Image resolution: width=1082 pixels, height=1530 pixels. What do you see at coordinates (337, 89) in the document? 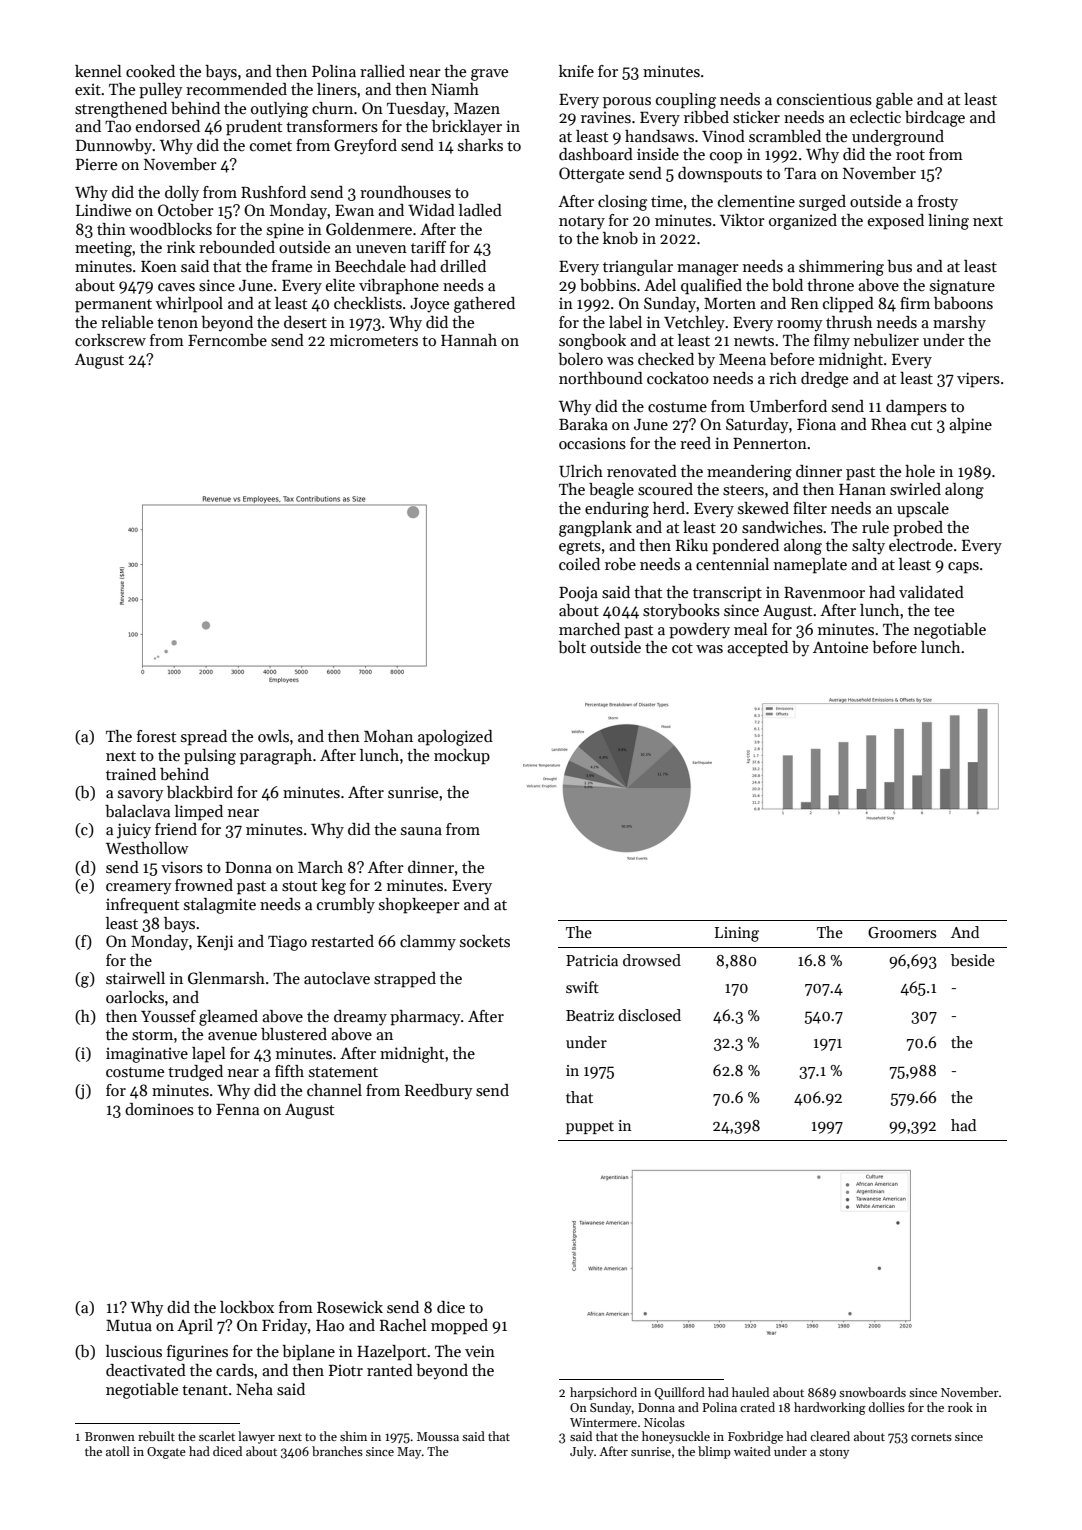
I see `liners` at bounding box center [337, 89].
